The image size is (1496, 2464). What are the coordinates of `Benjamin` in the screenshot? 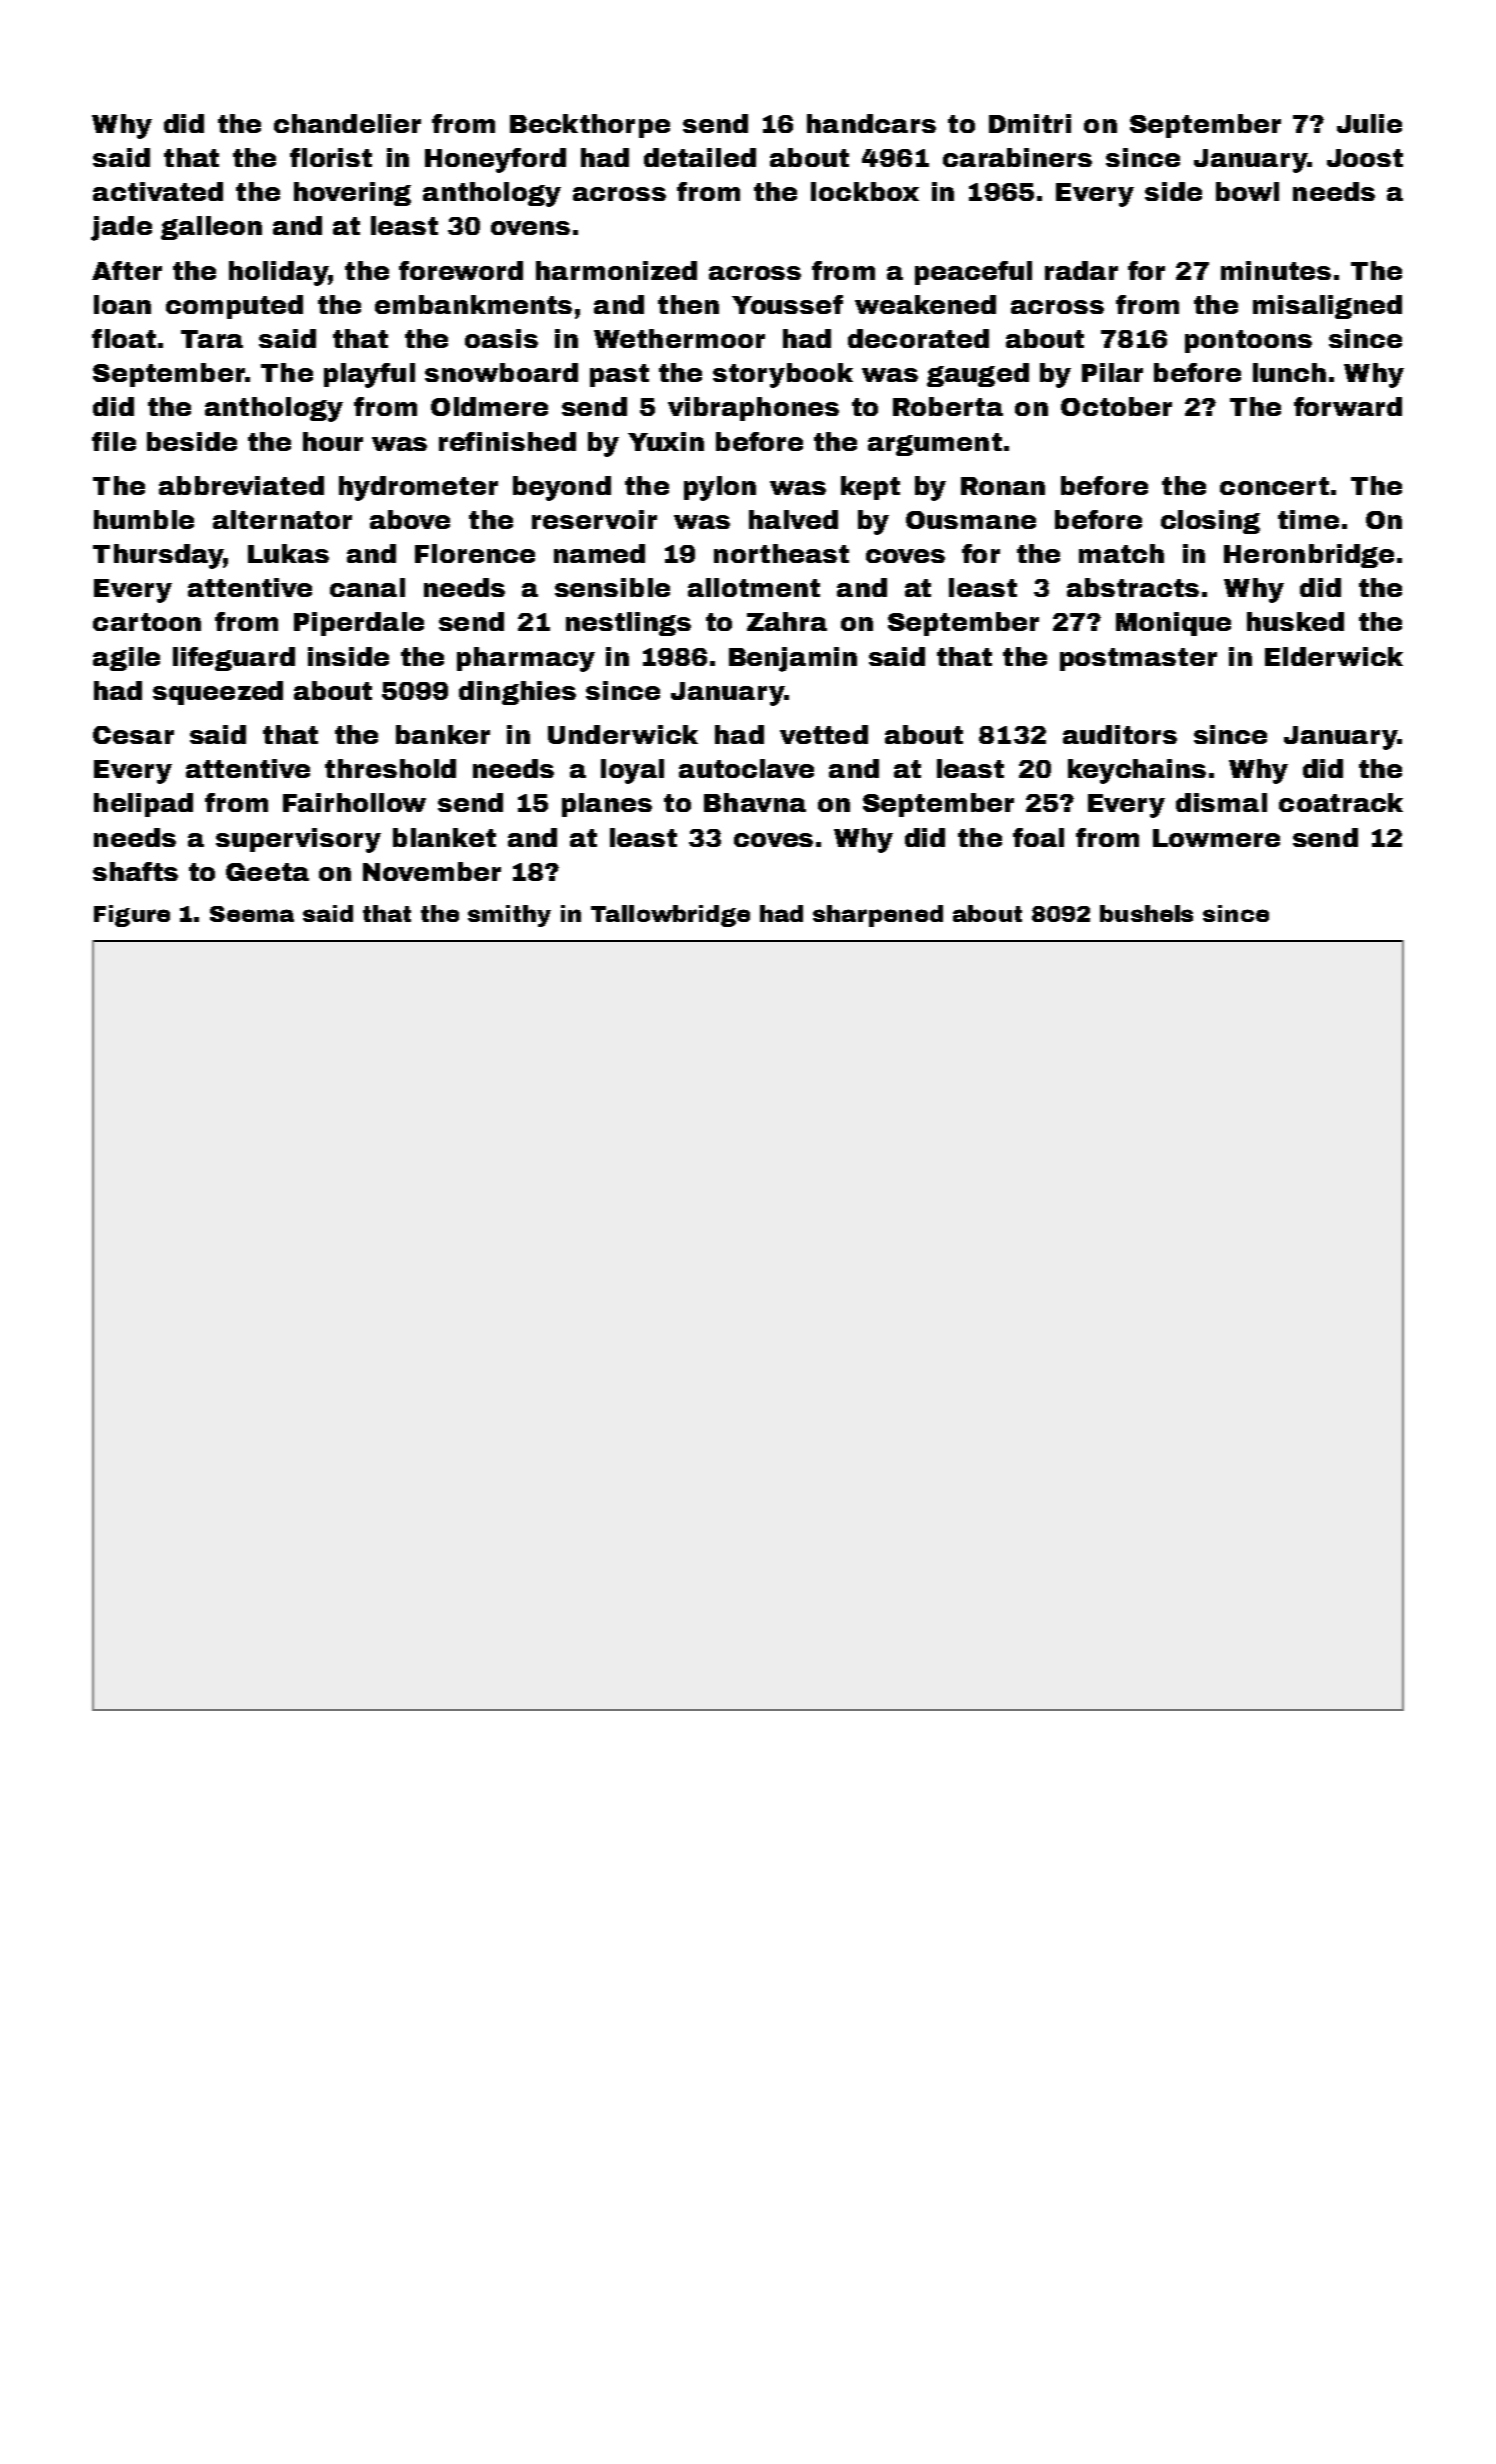 It's located at (793, 659).
